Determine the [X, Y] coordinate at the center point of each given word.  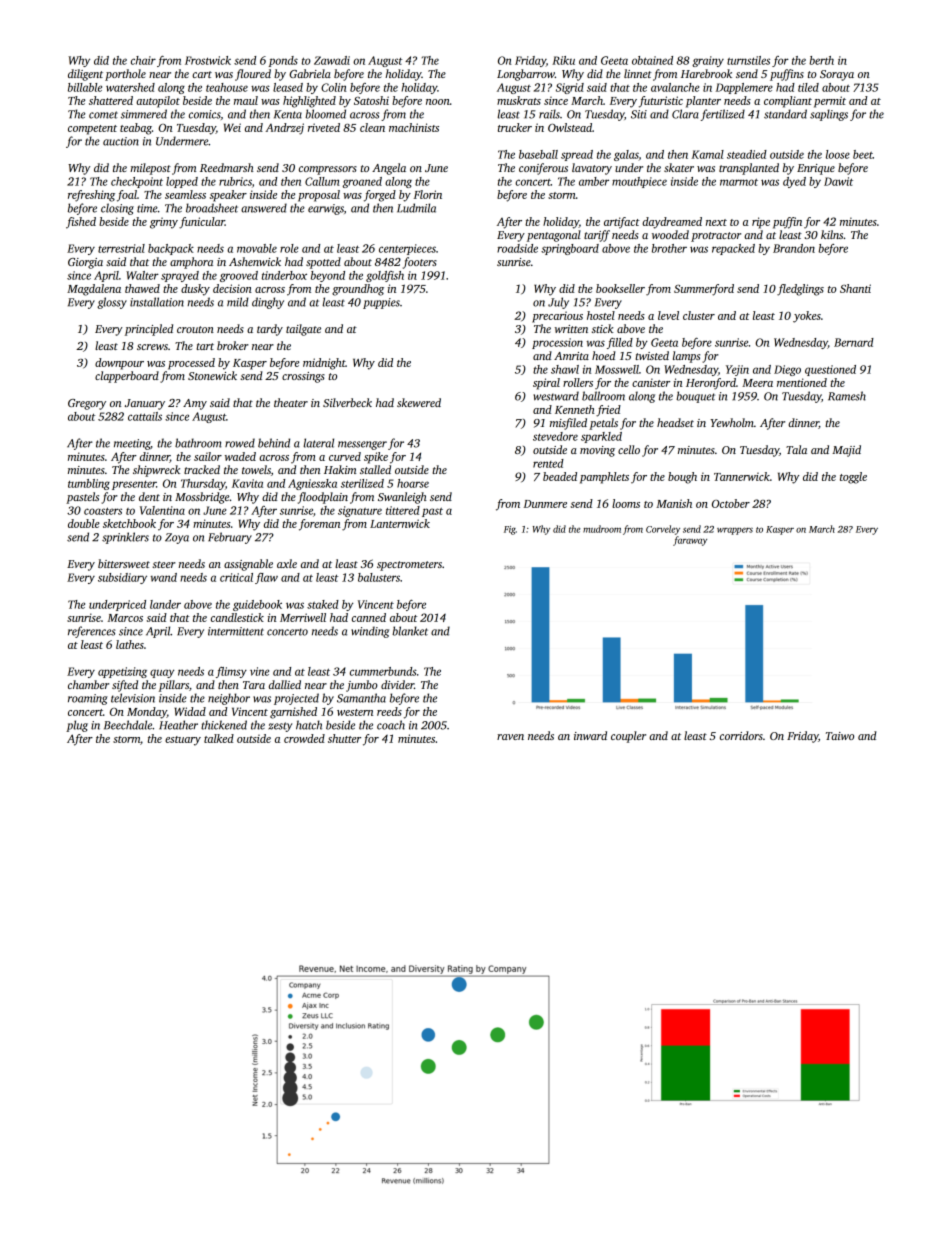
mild [238, 302]
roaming [88, 699]
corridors [741, 735]
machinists [414, 127]
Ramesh [847, 396]
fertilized [723, 115]
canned [369, 617]
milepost [150, 169]
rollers [578, 382]
